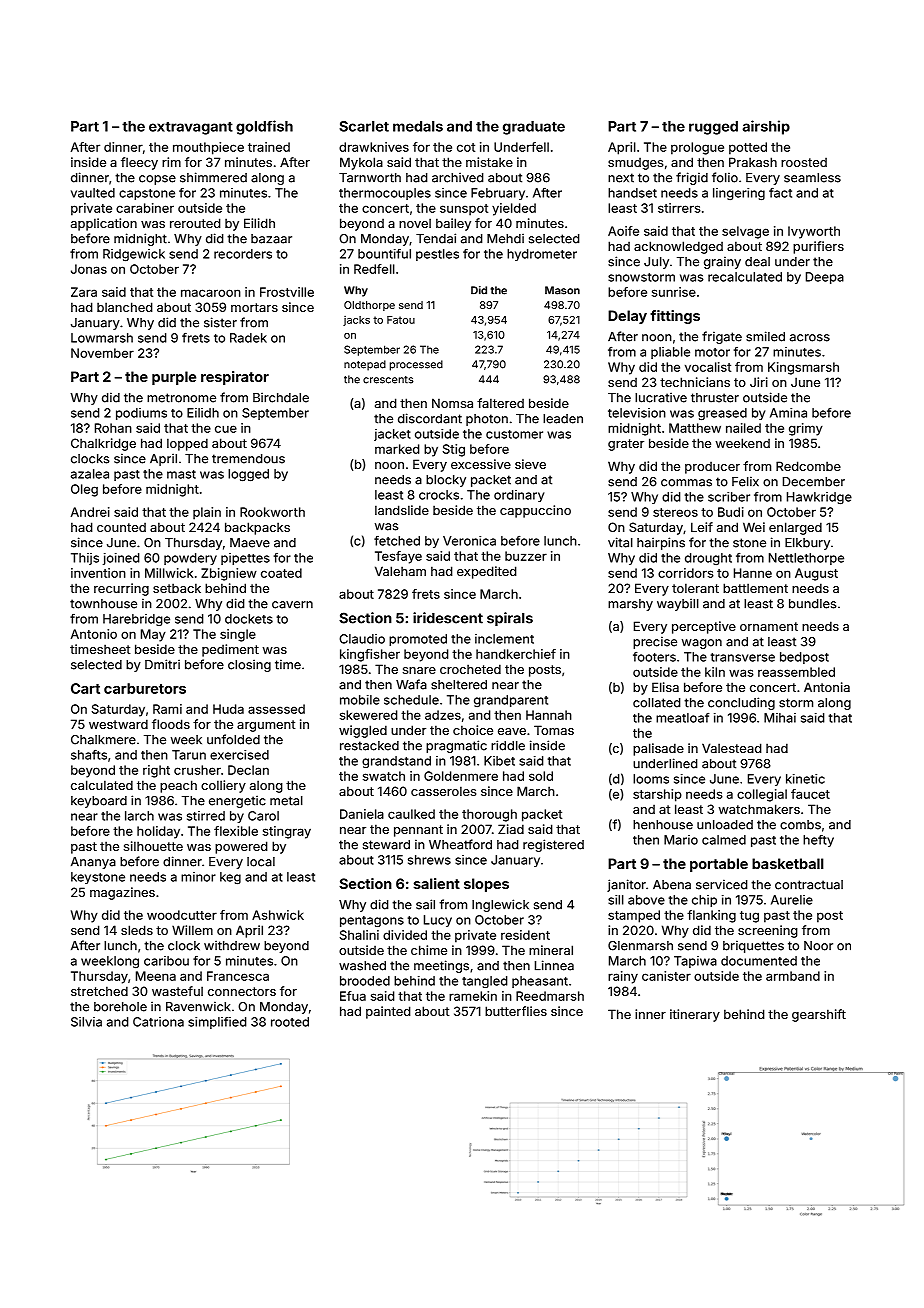  I want to click on landslide, so click(402, 510).
